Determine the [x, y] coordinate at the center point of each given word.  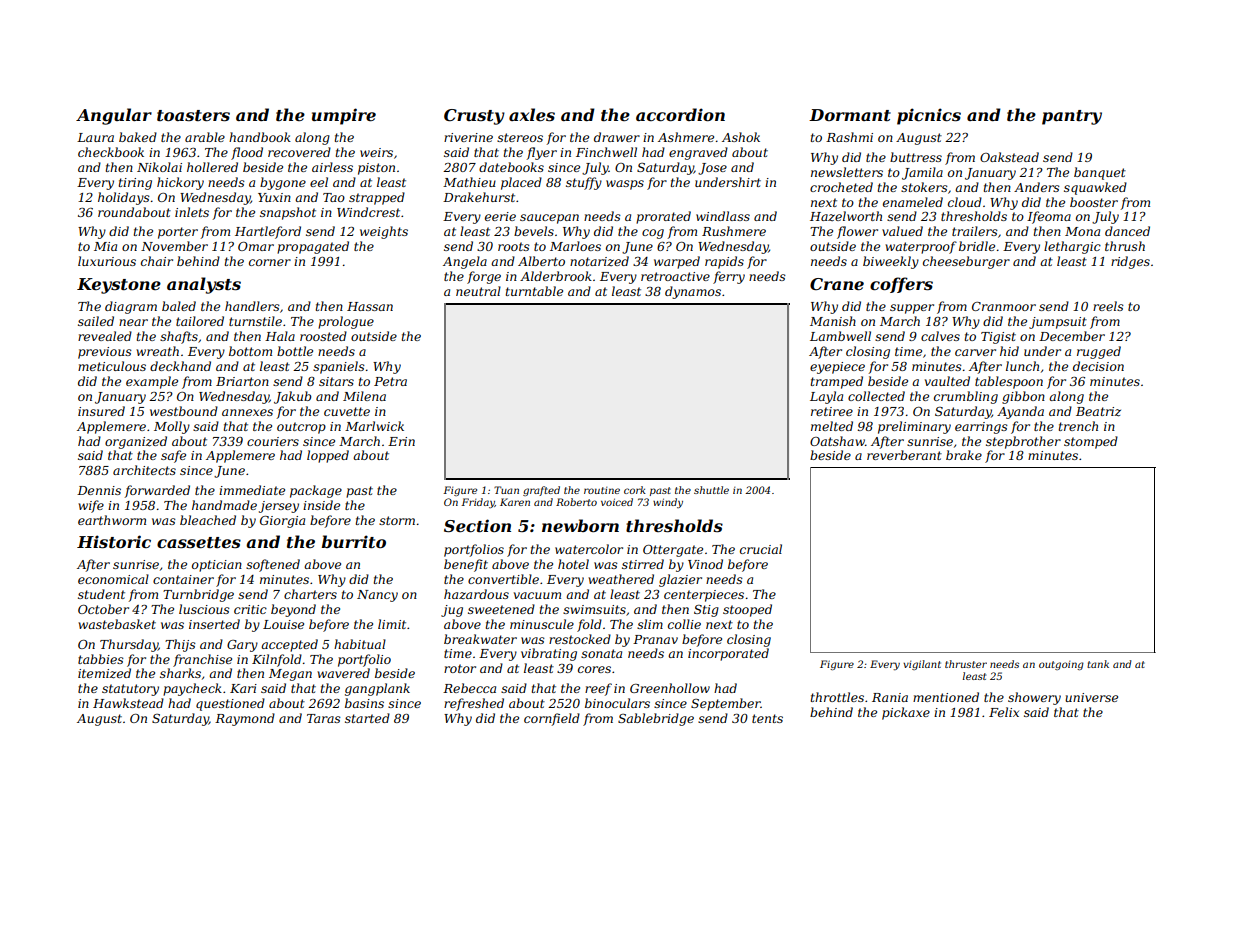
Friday [478, 503]
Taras [324, 718]
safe [173, 456]
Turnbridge [198, 595]
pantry [1072, 117]
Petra [390, 381]
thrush [1125, 246]
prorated [663, 217]
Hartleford [268, 232]
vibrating [549, 654]
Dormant [850, 115]
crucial [761, 549]
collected [876, 396]
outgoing [1061, 665]
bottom [250, 351]
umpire [344, 116]
